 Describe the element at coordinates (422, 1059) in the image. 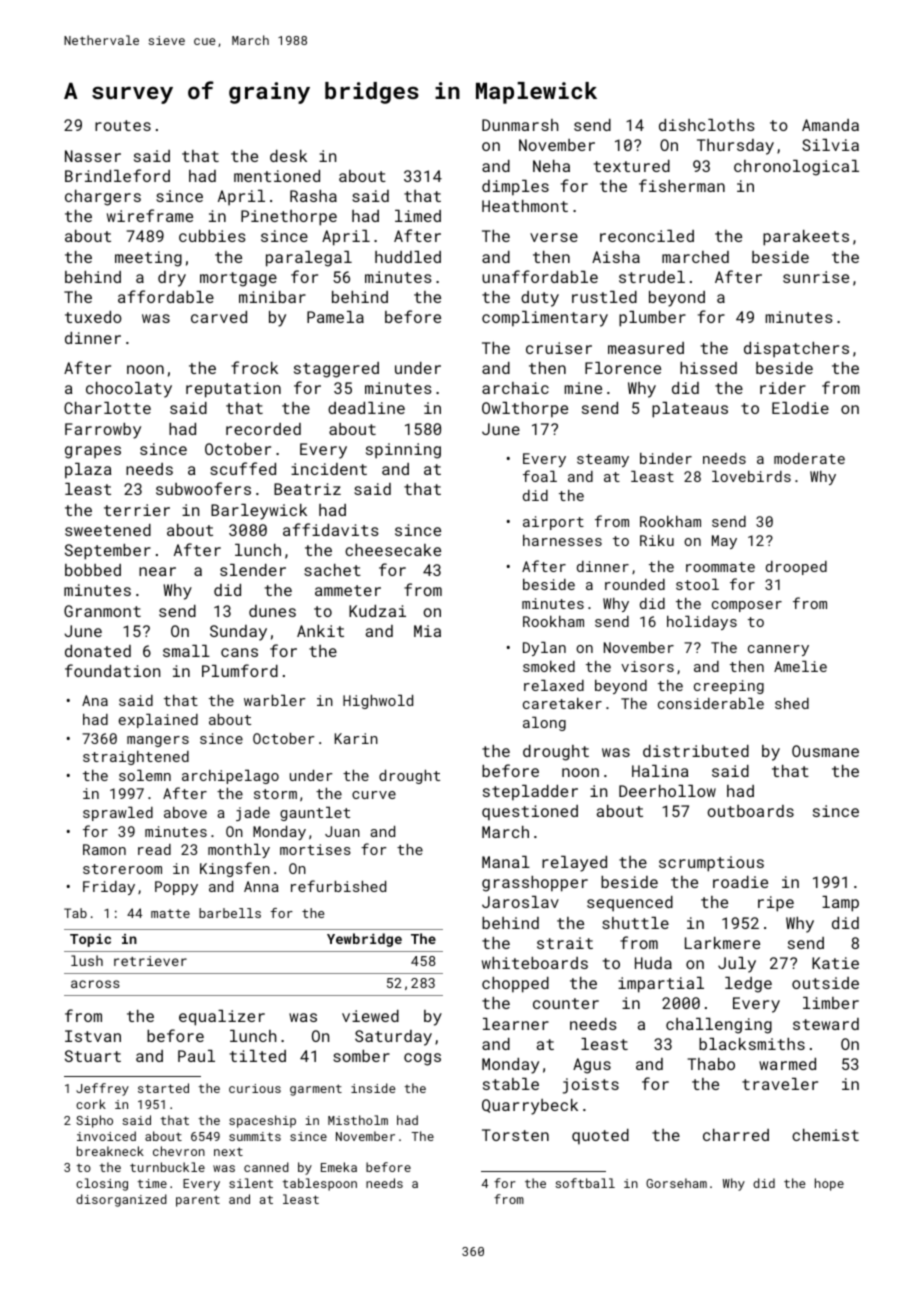

I see `cogs` at that location.
